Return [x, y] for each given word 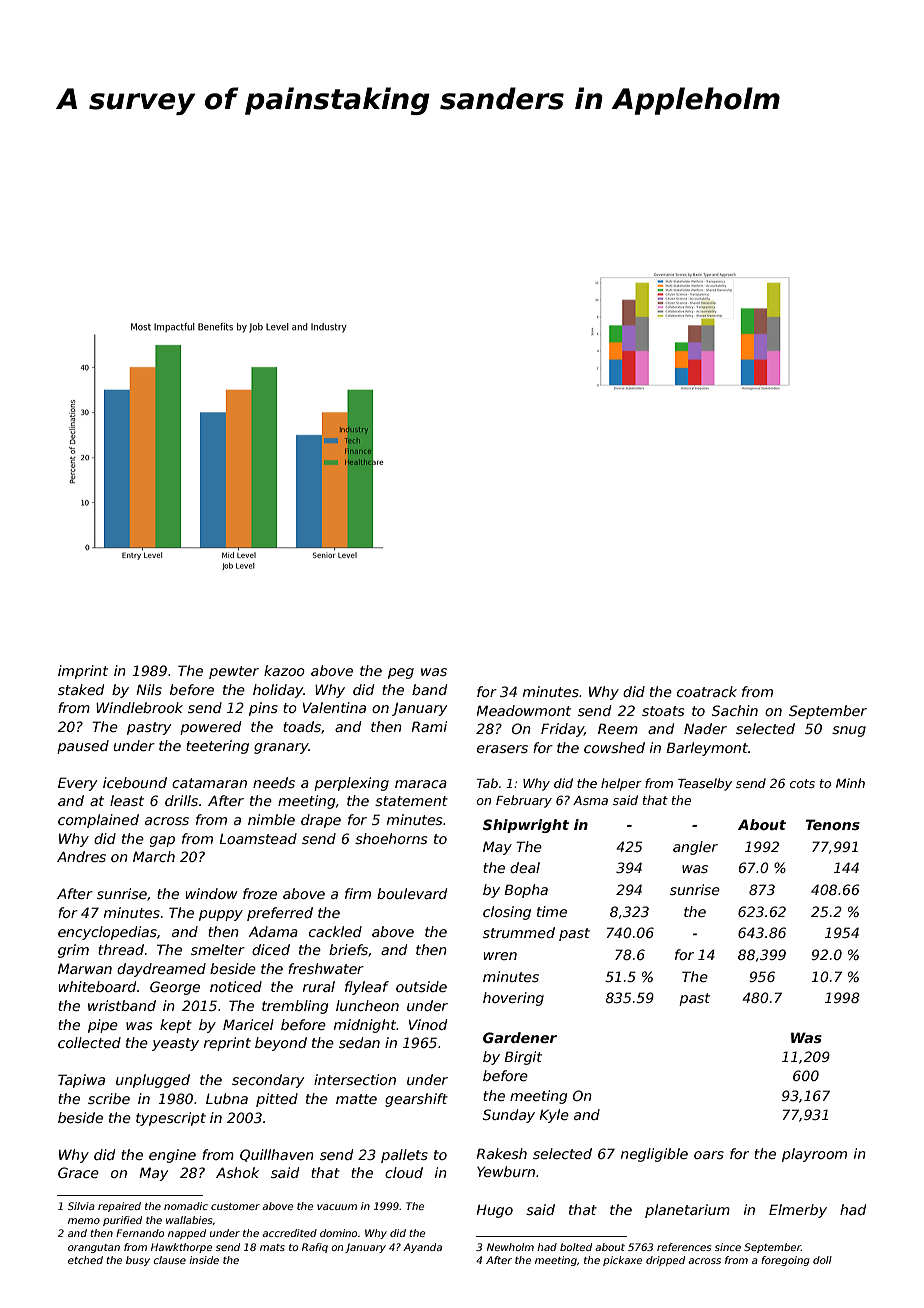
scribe [109, 1098]
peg [401, 673]
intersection [355, 1079]
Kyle [554, 1116]
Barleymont [707, 749]
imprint [83, 672]
